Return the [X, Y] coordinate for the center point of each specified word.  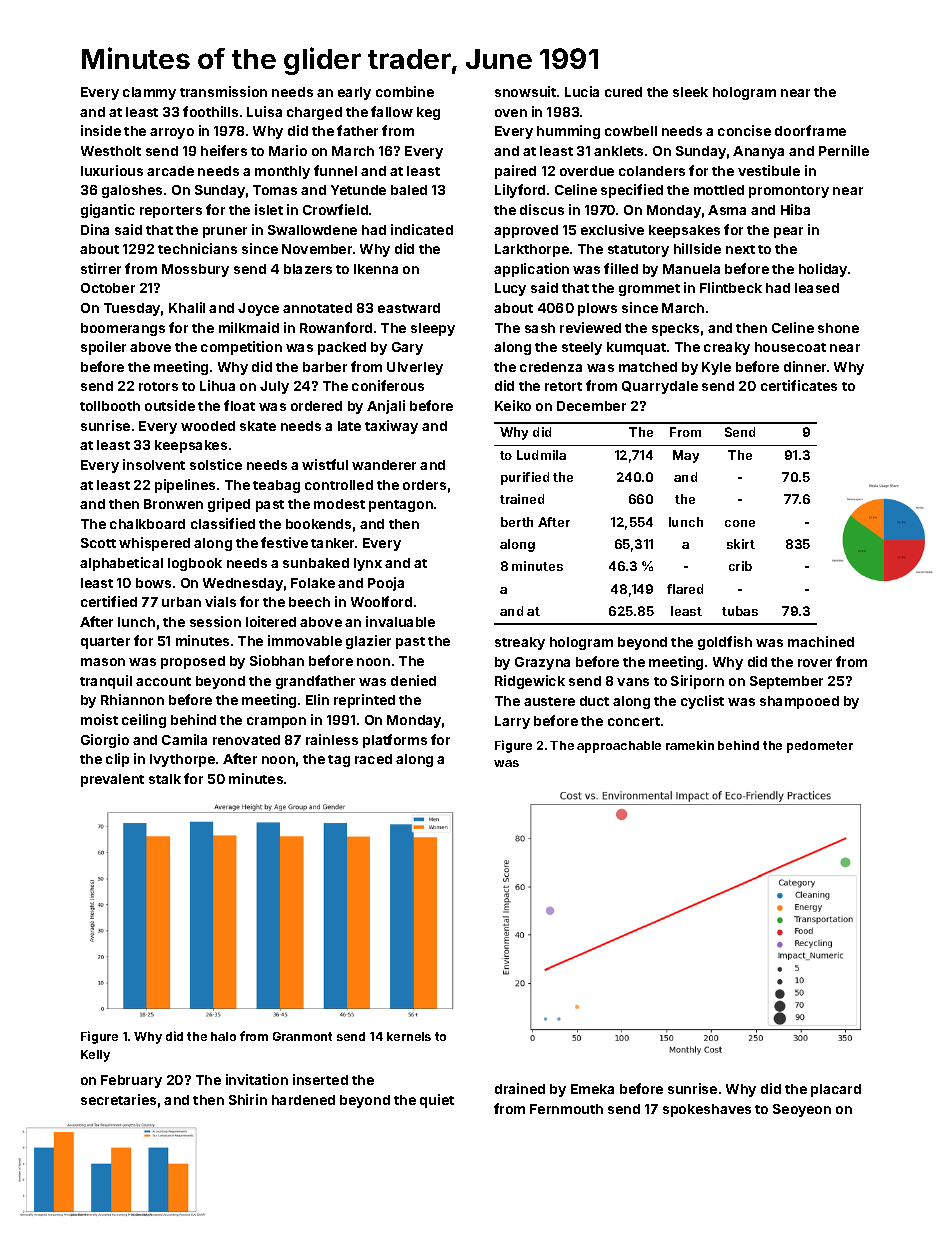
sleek [690, 92]
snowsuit [525, 91]
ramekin [690, 745]
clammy [149, 93]
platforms [395, 741]
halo [223, 1036]
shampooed [799, 702]
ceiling [144, 721]
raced [373, 759]
